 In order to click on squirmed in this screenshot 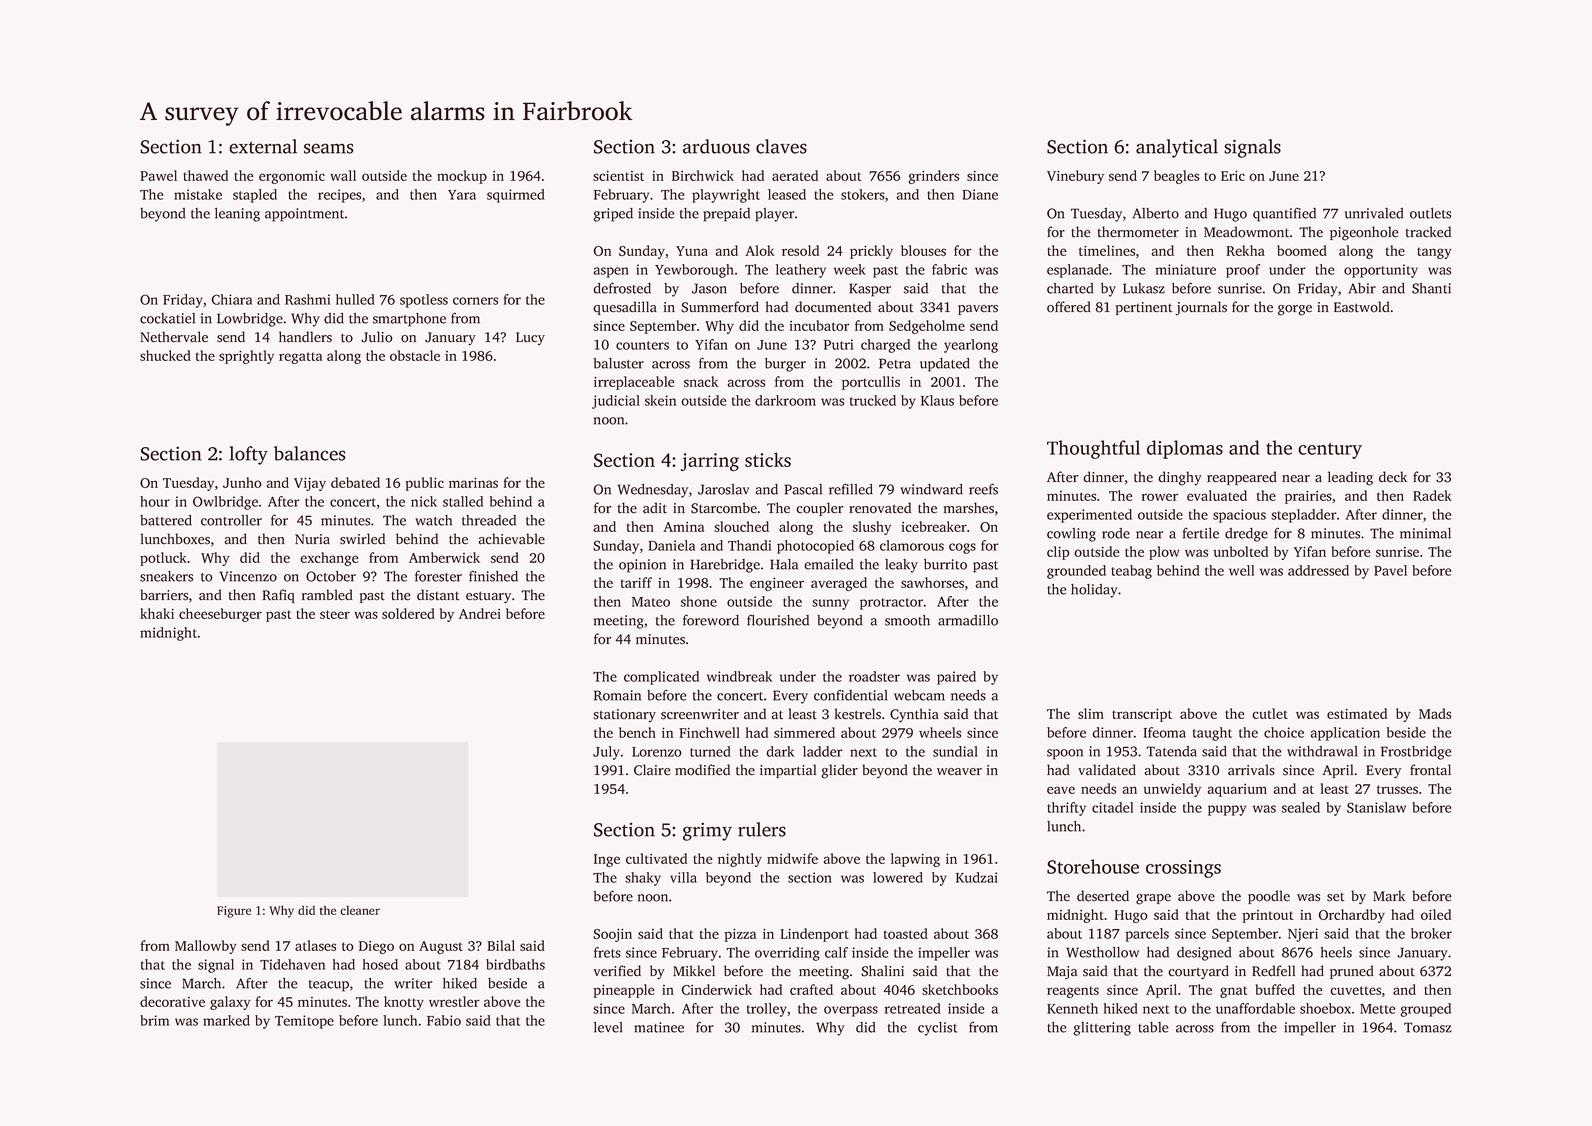, I will do `click(516, 196)`.
